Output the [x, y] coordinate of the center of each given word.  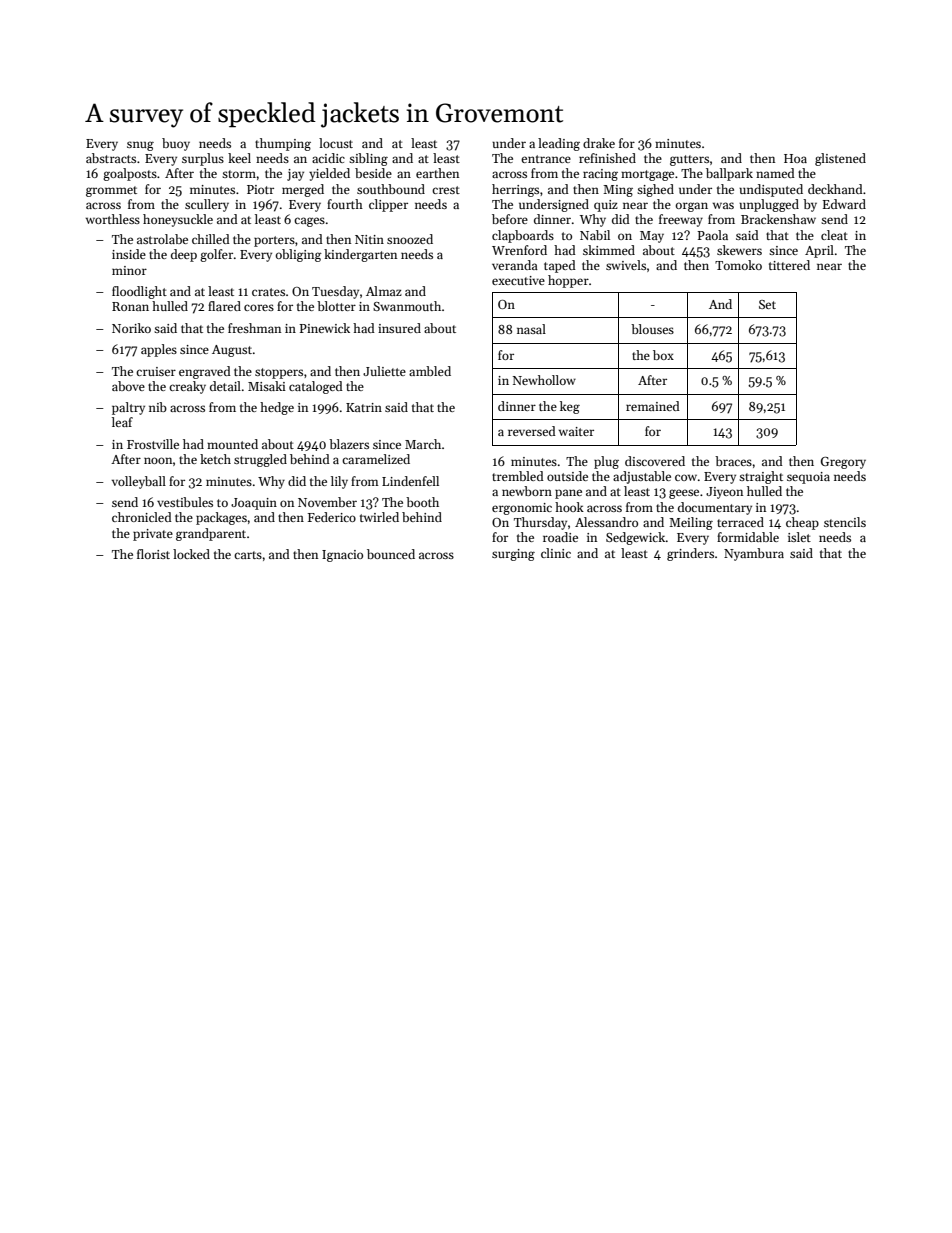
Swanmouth [407, 306]
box [663, 355]
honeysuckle [178, 220]
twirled [379, 517]
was [723, 205]
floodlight [139, 292]
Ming [618, 191]
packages [221, 518]
